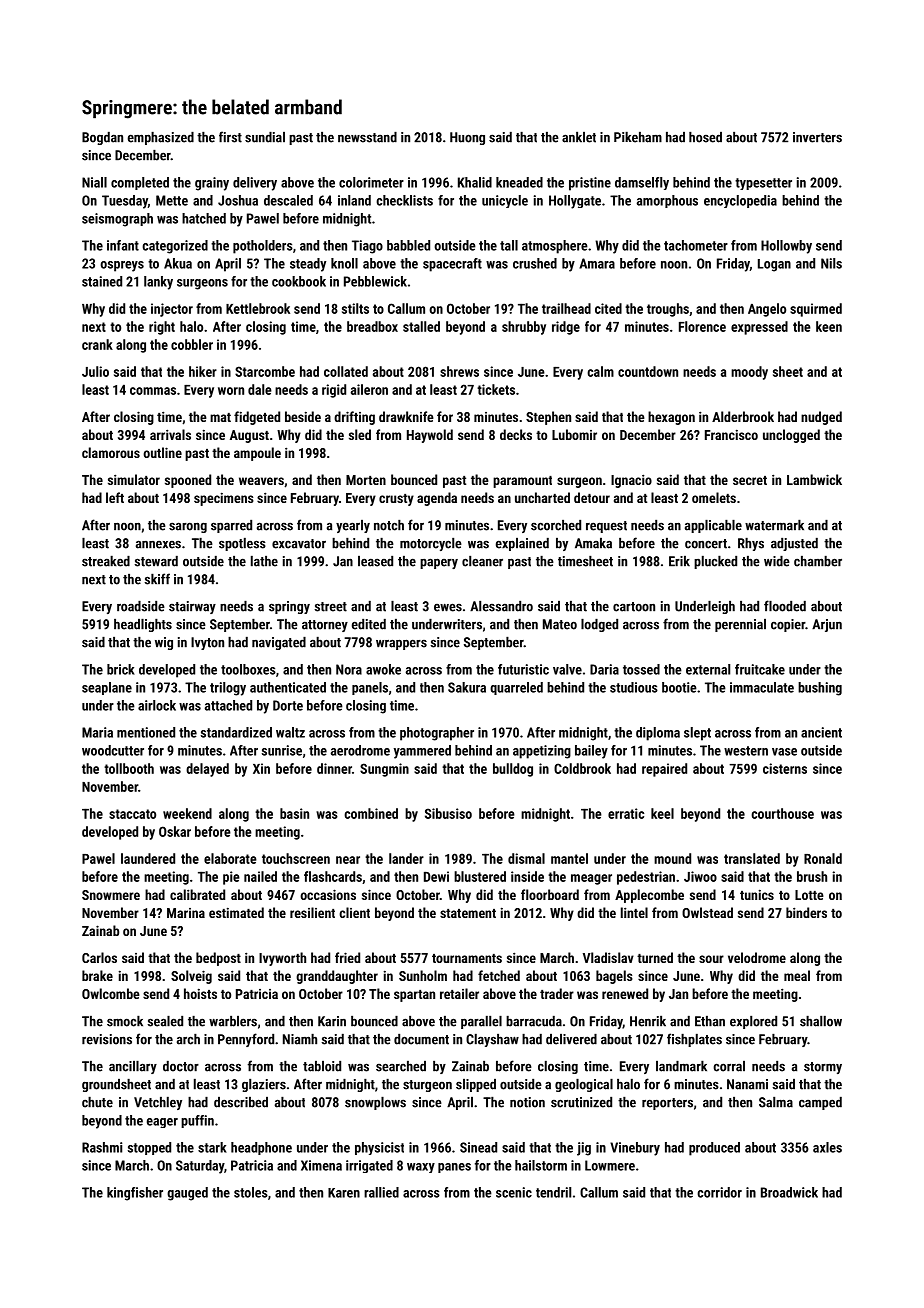 The width and height of the image is (924, 1308). I want to click on brick, so click(121, 669).
